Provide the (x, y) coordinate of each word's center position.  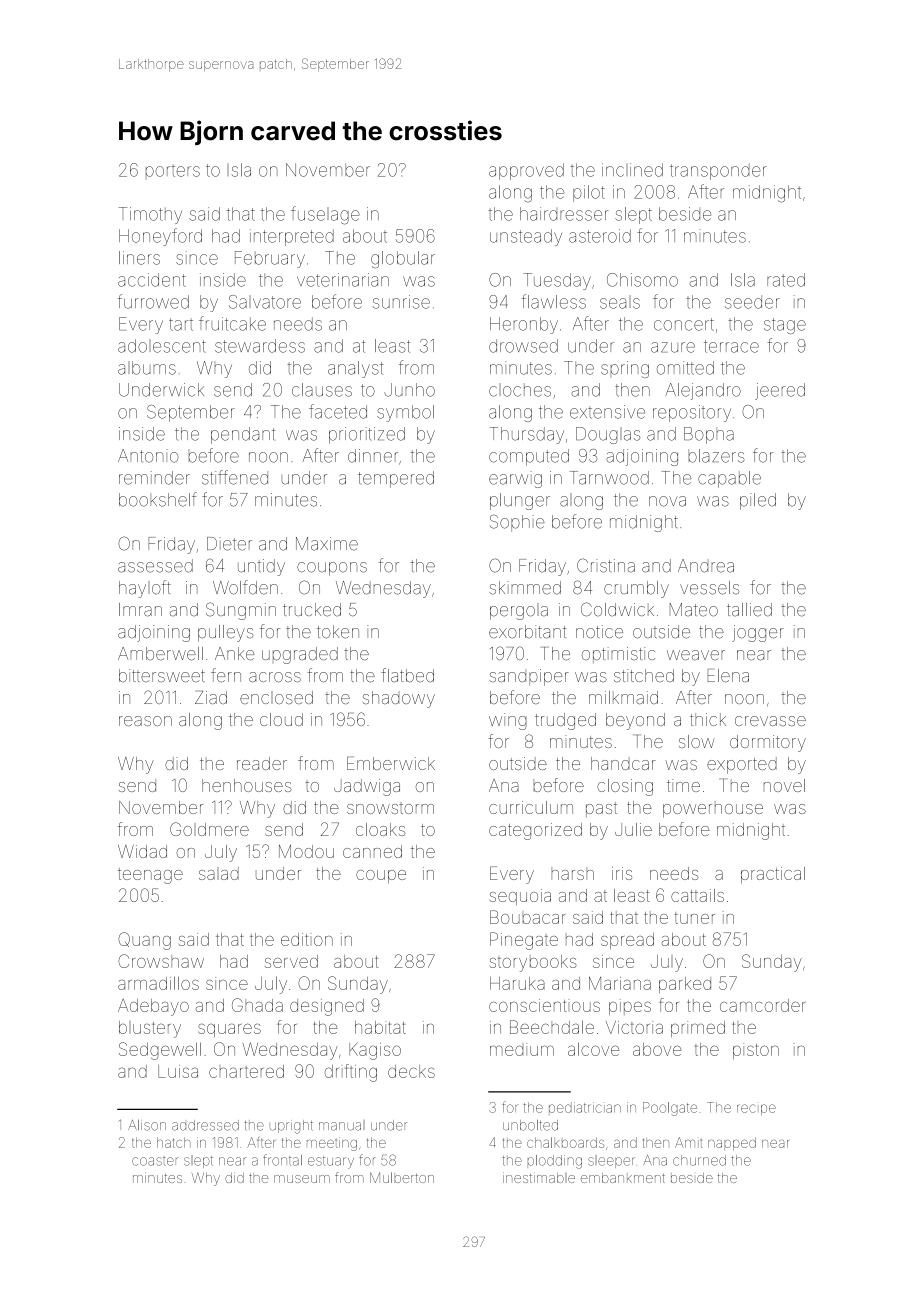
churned (699, 1160)
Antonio (148, 456)
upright (291, 1127)
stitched (644, 675)
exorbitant (527, 632)
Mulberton (402, 1177)
